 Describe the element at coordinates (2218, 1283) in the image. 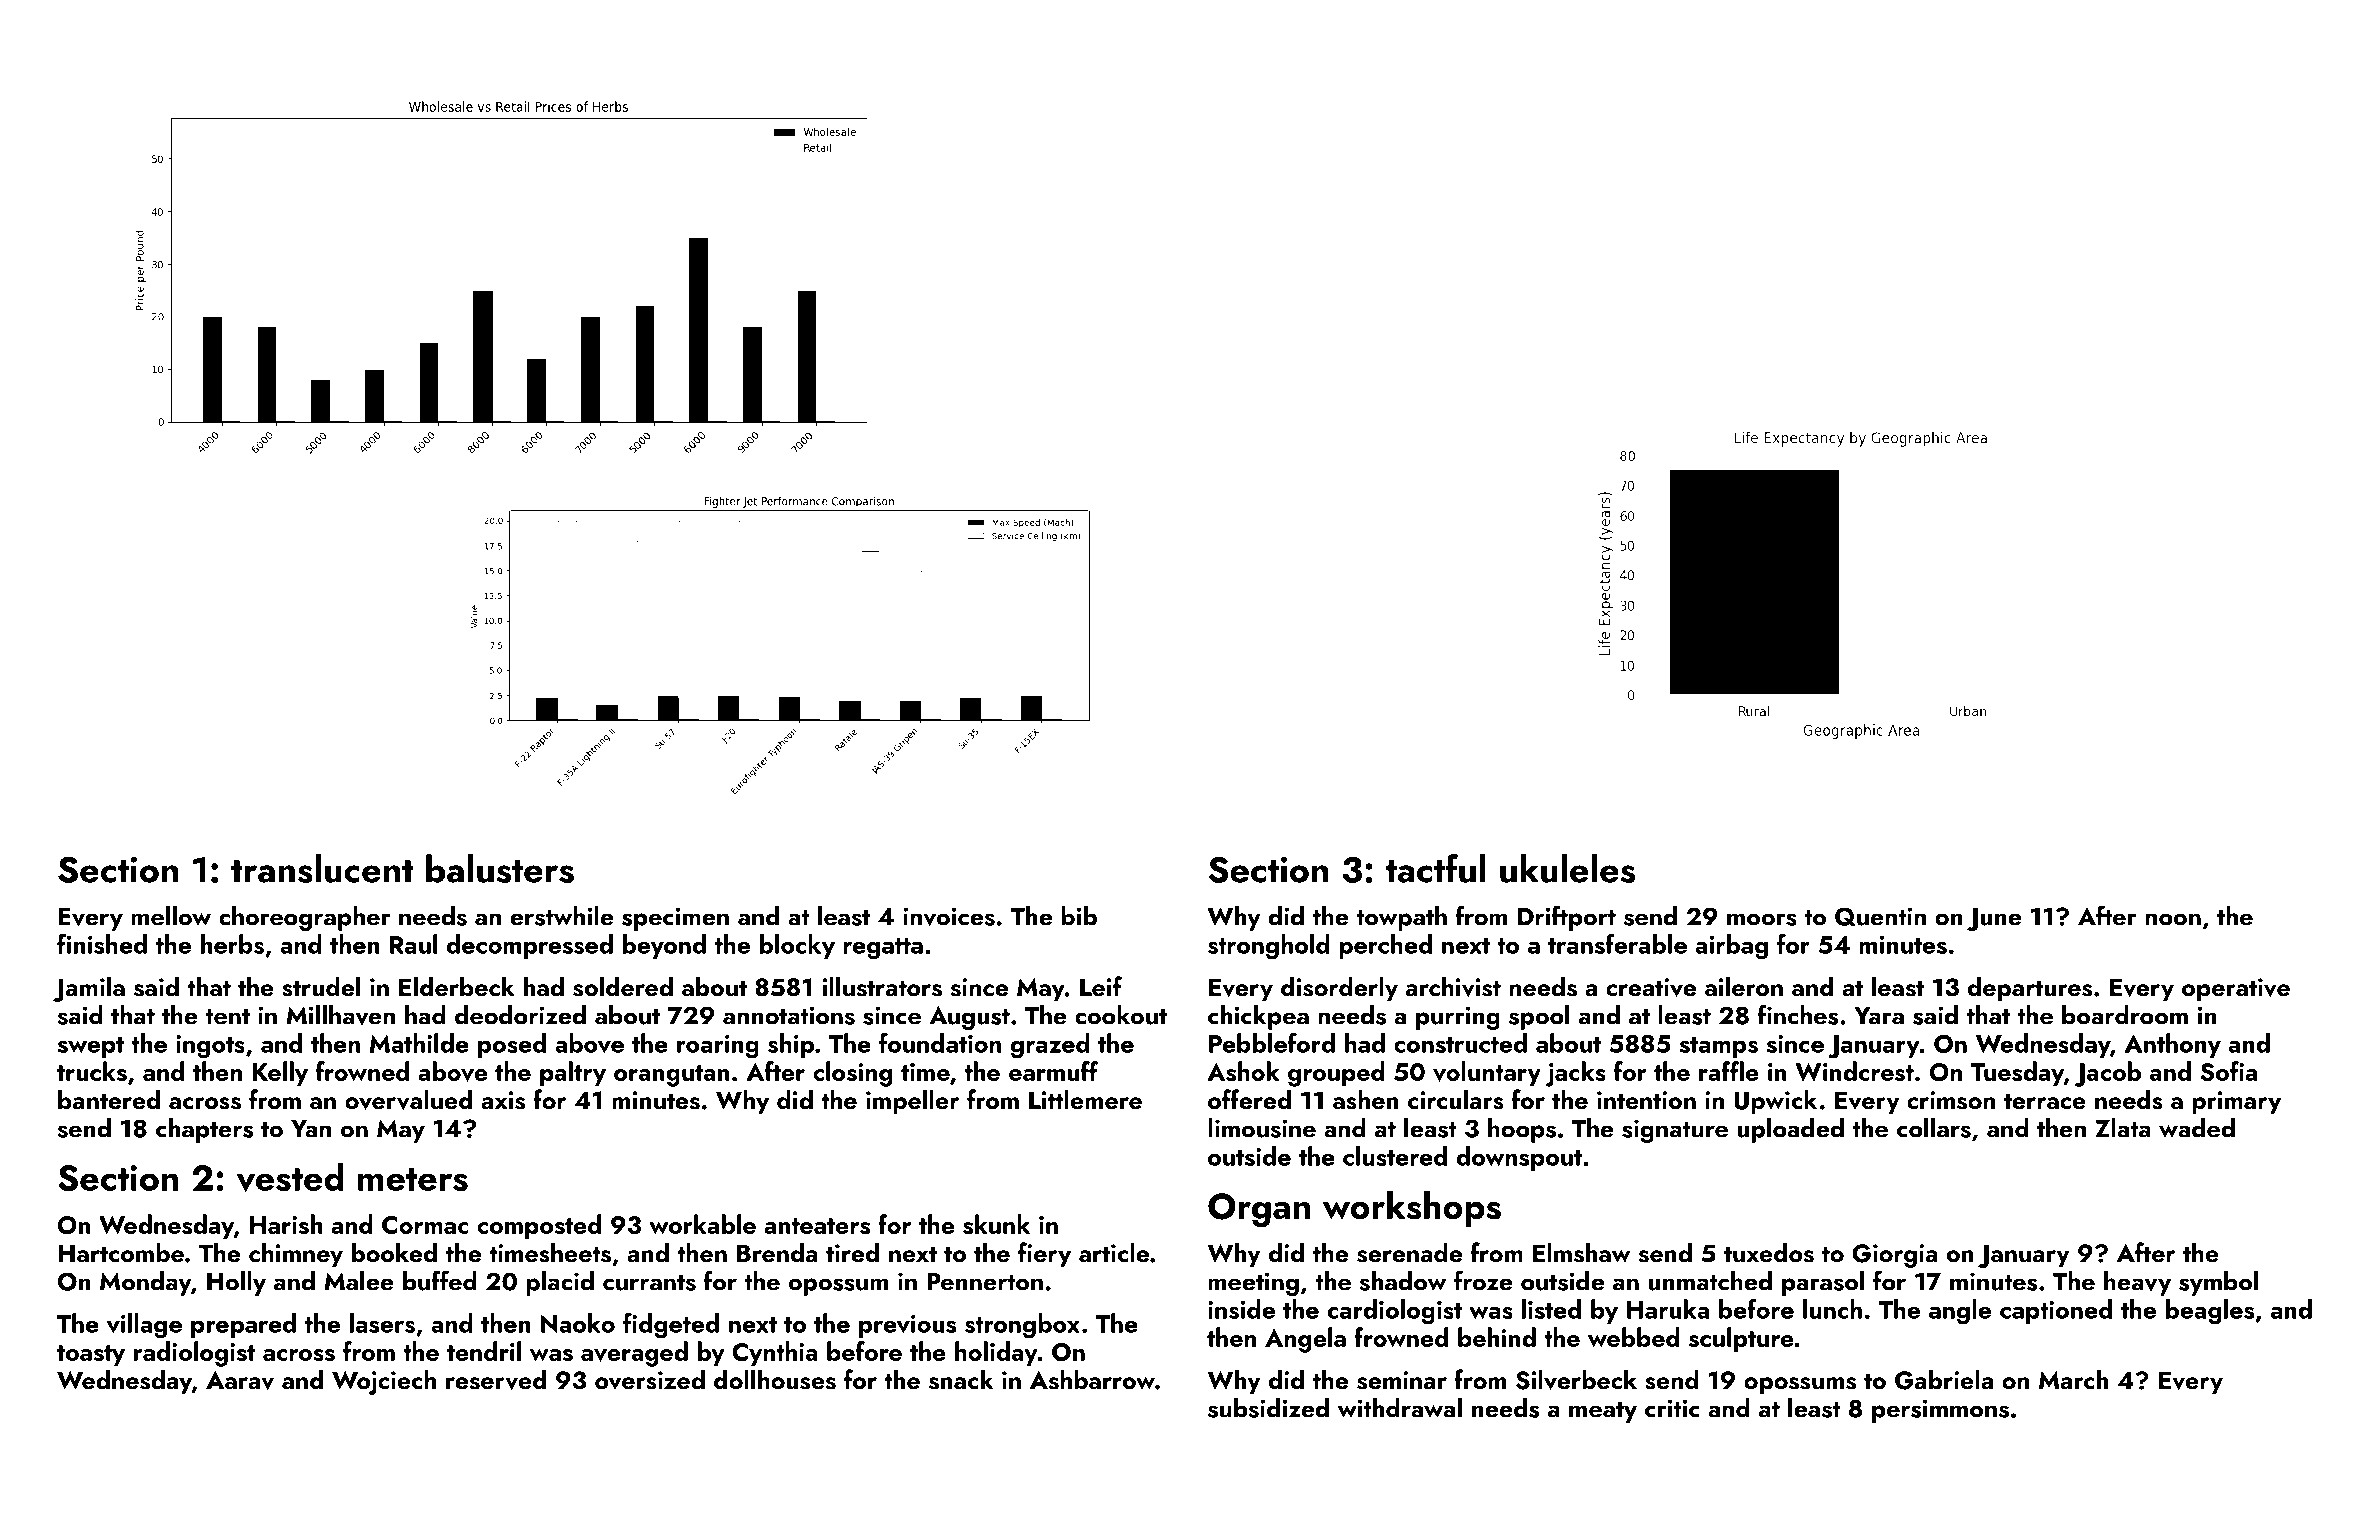

I see `symbol` at that location.
